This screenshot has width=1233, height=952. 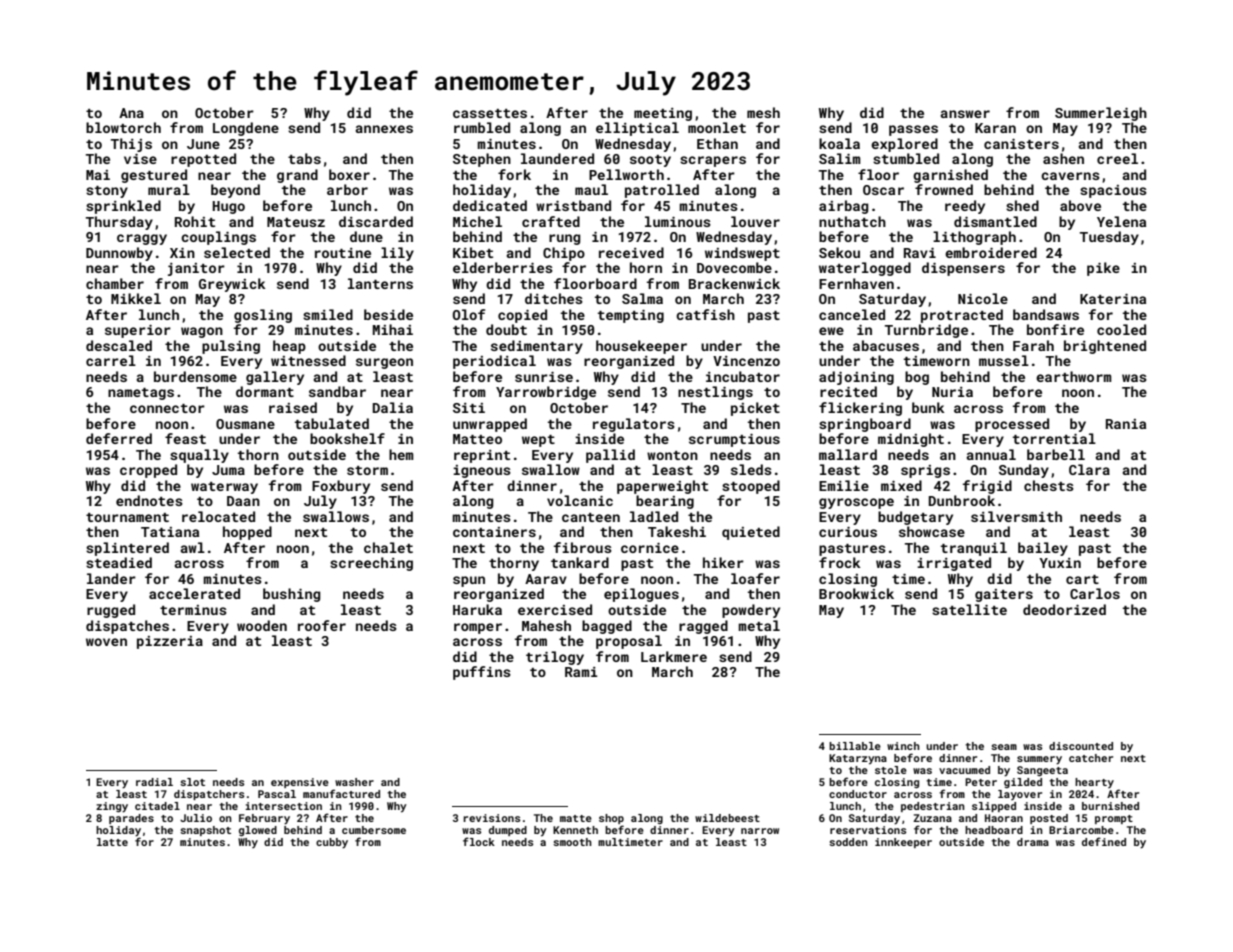 What do you see at coordinates (205, 831) in the screenshot?
I see `snapshot` at bounding box center [205, 831].
